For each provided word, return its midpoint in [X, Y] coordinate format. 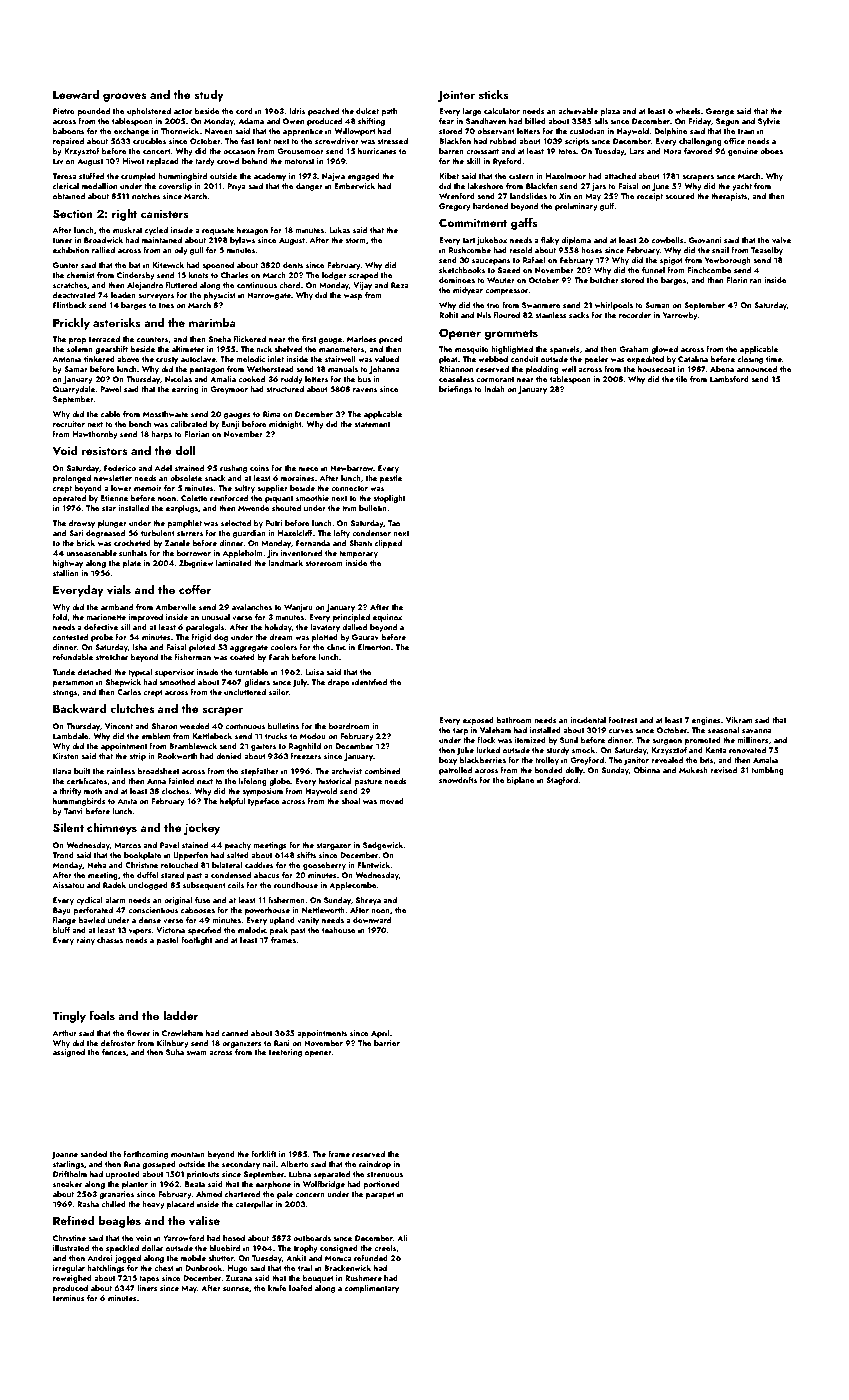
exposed [478, 721]
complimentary [372, 1289]
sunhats [133, 553]
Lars [637, 151]
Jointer [456, 96]
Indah [494, 389]
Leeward [76, 94]
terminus [69, 1298]
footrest [623, 719]
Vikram [739, 720]
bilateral [227, 865]
